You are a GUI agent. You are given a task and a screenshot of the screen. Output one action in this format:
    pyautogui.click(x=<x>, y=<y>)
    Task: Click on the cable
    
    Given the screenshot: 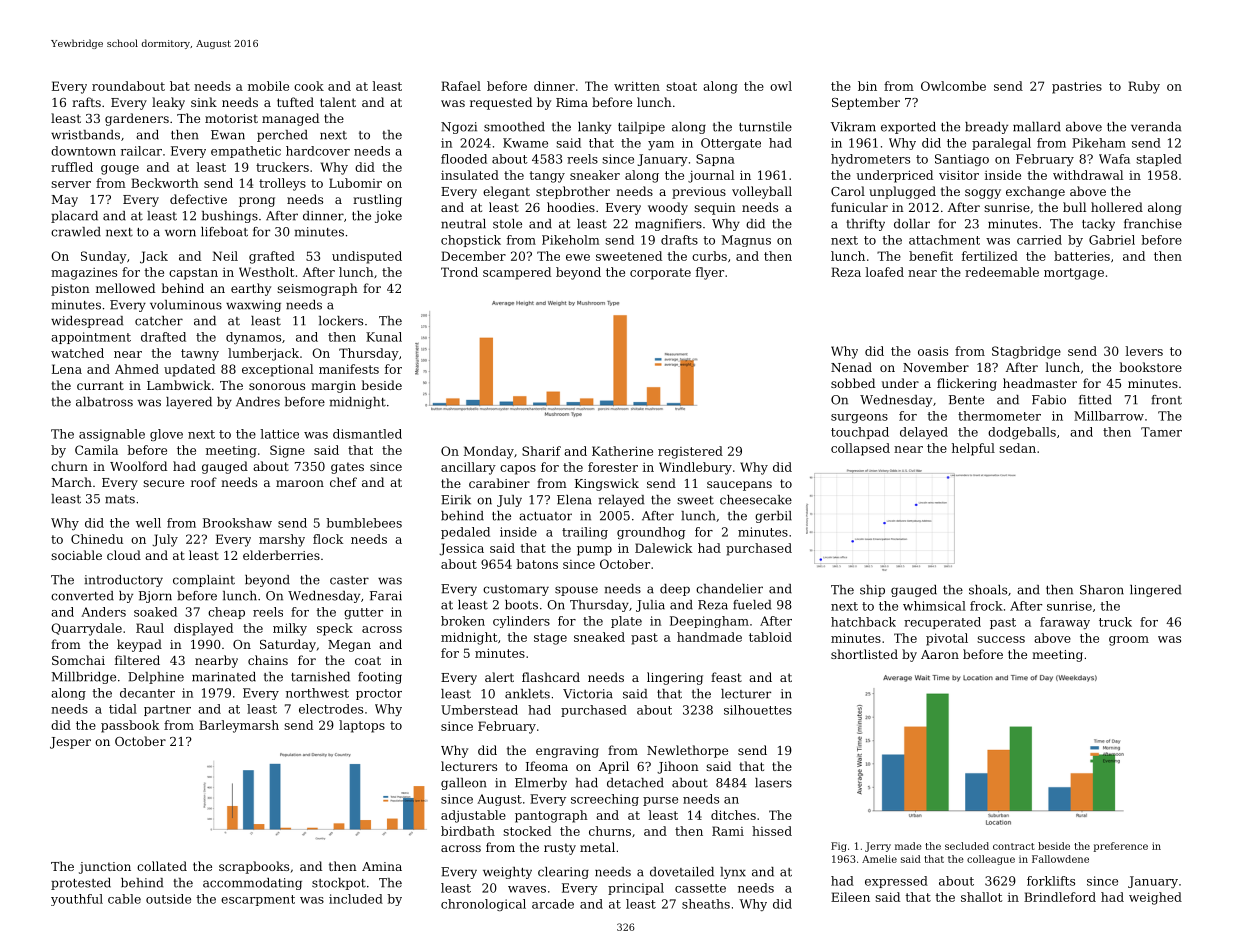 What is the action you would take?
    pyautogui.click(x=124, y=899)
